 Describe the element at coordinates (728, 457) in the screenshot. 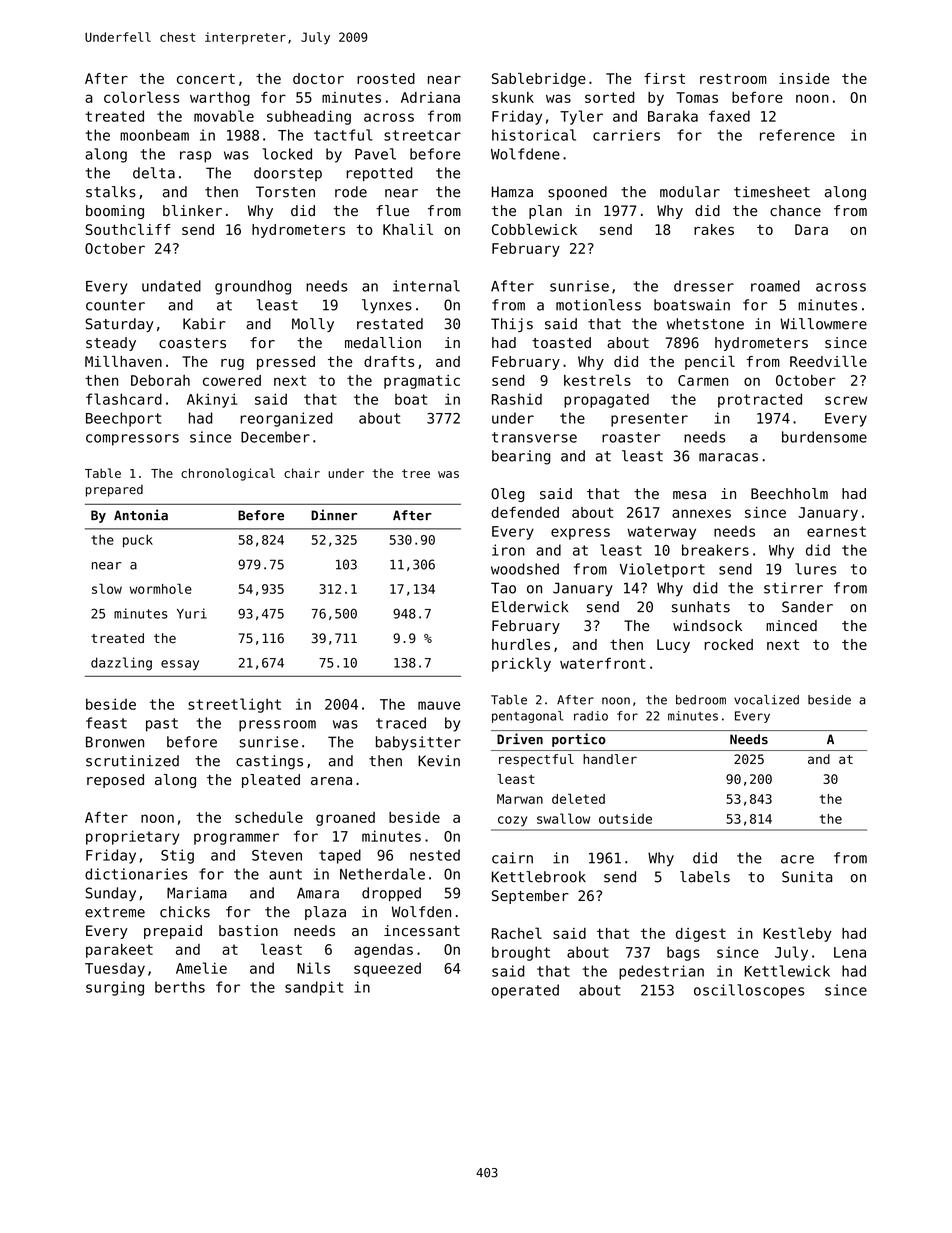

I see `maracas` at that location.
